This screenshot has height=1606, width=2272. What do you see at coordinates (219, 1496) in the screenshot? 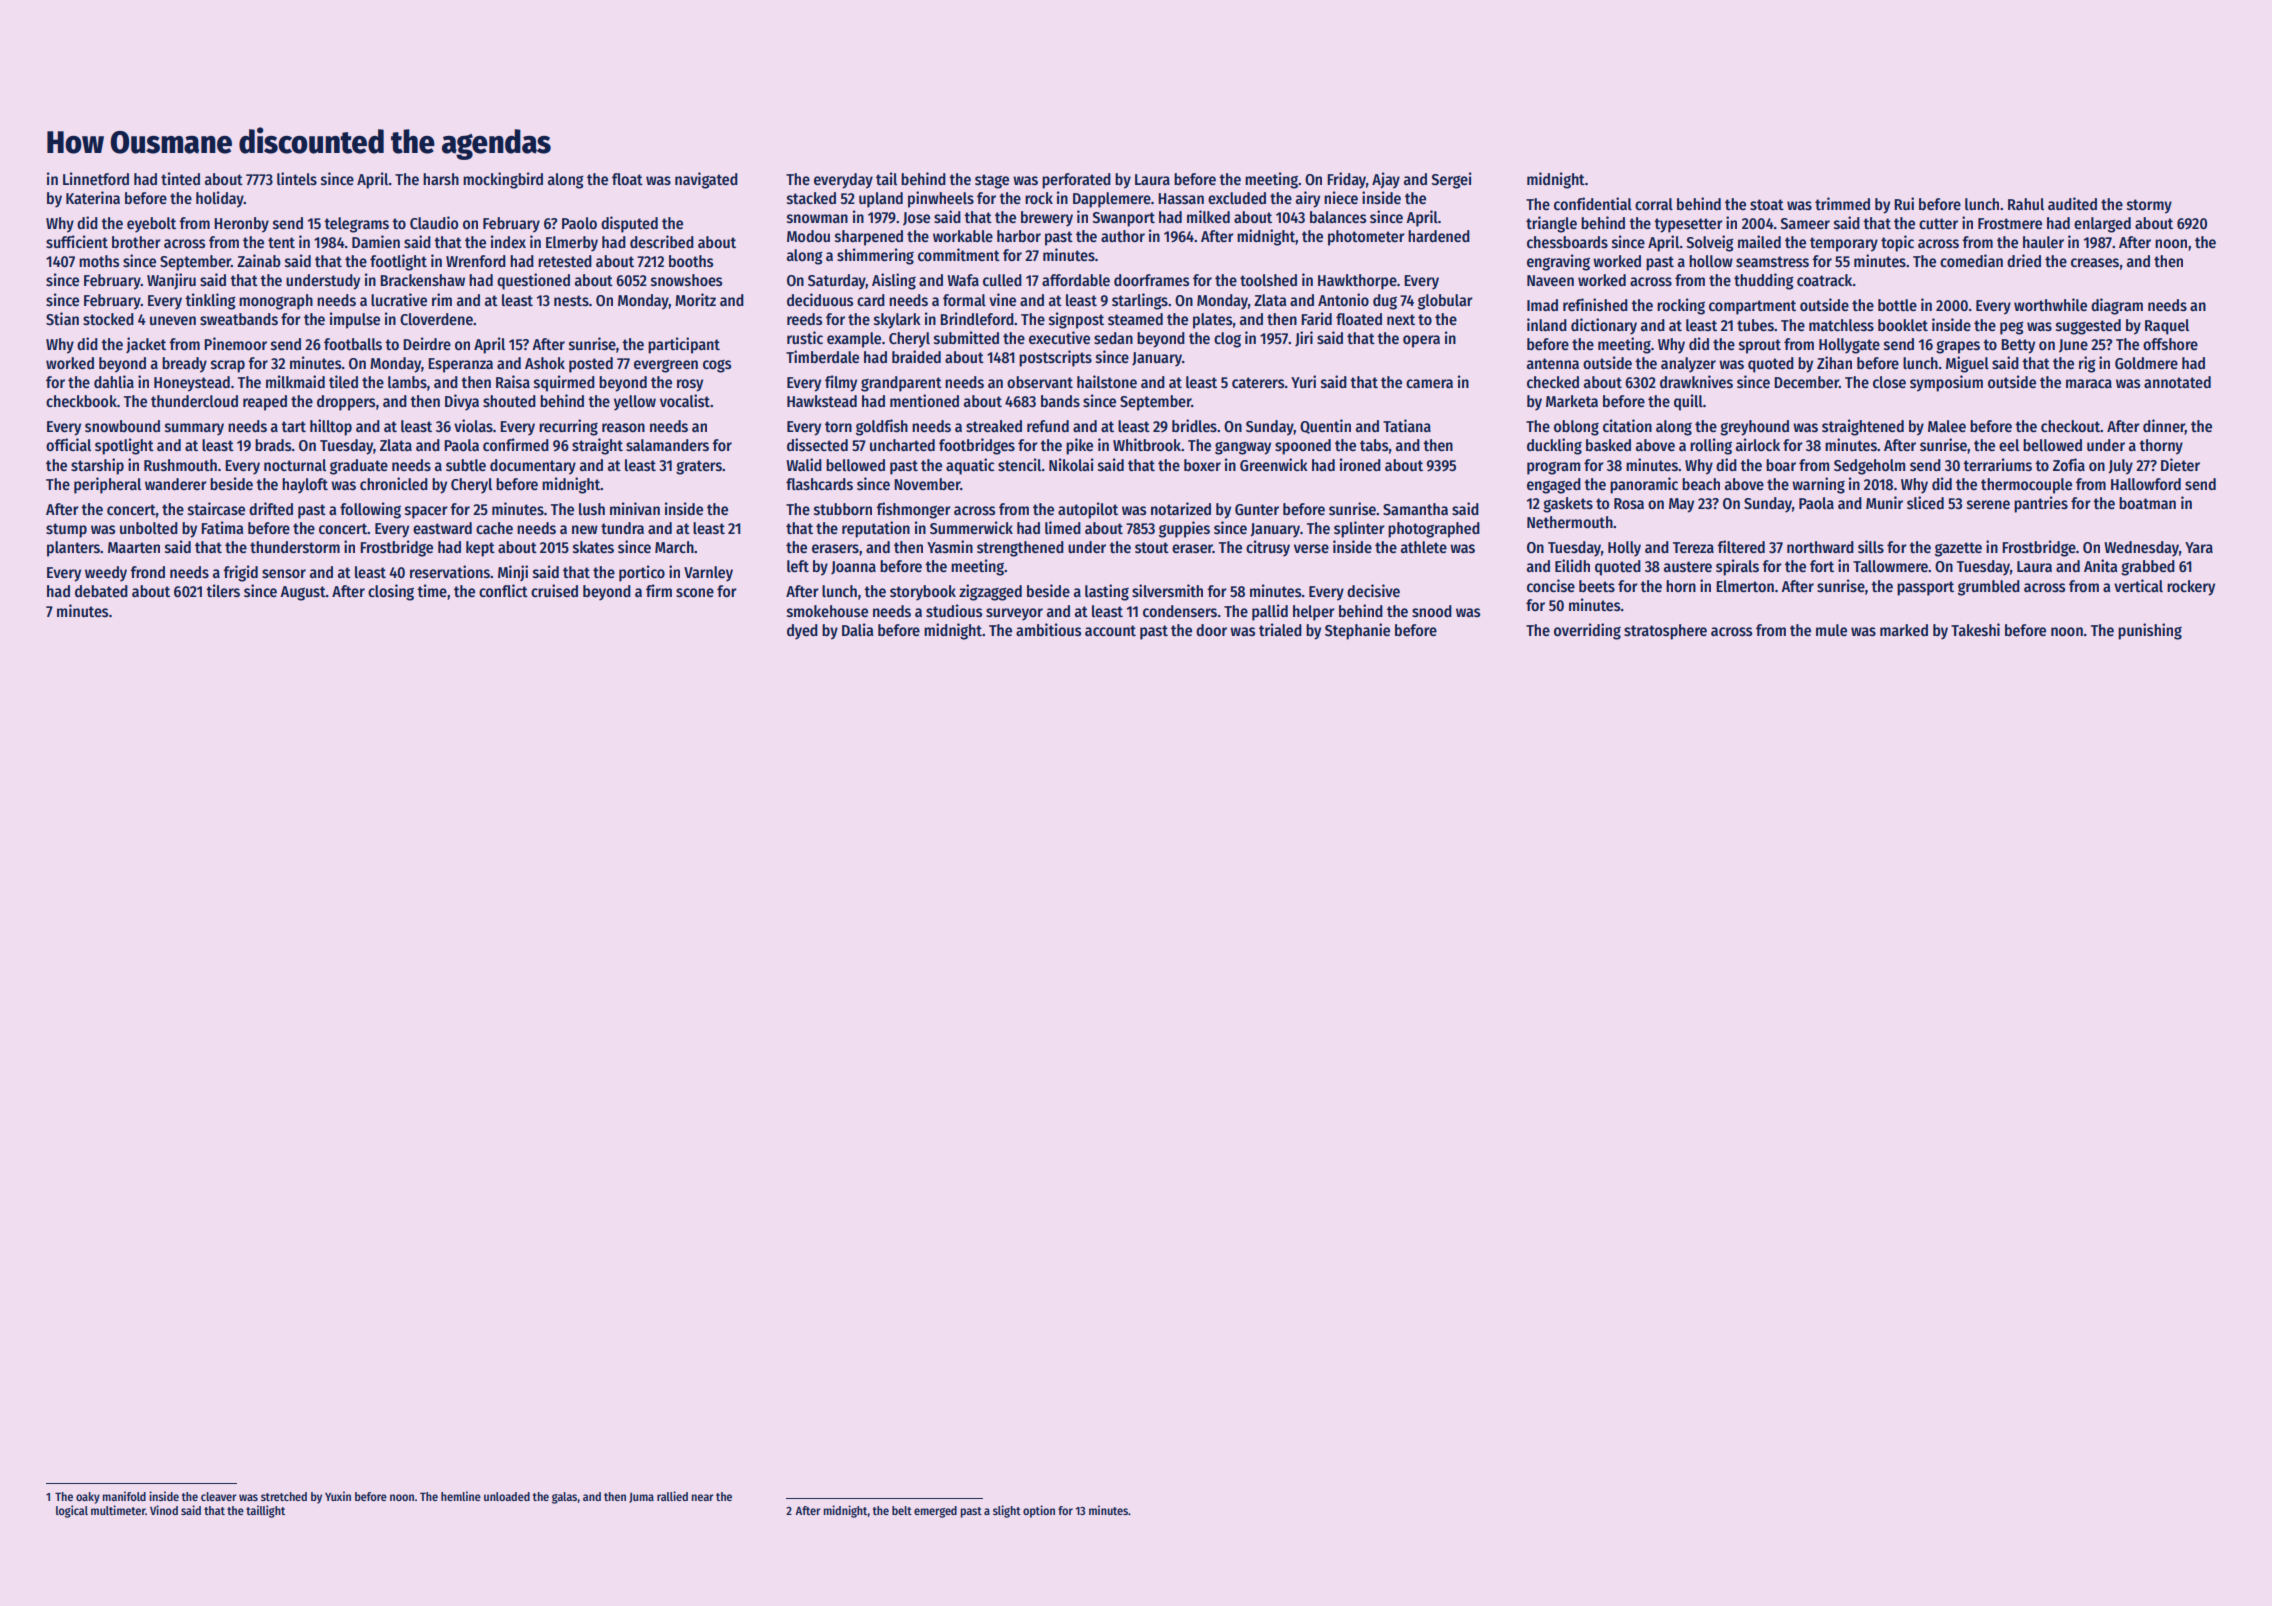
I see `cleaver` at bounding box center [219, 1496].
